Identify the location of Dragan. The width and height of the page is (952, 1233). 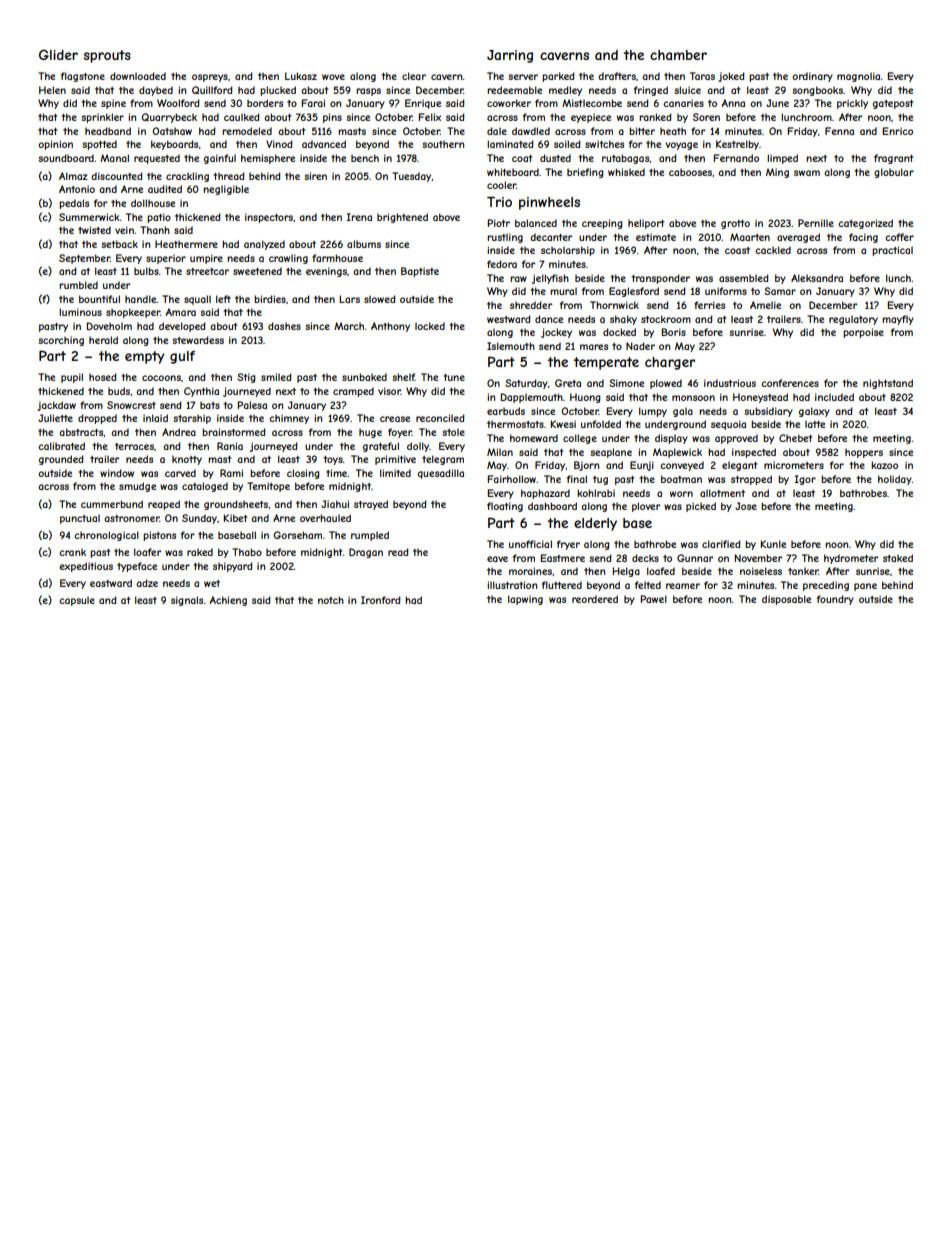
(366, 553).
